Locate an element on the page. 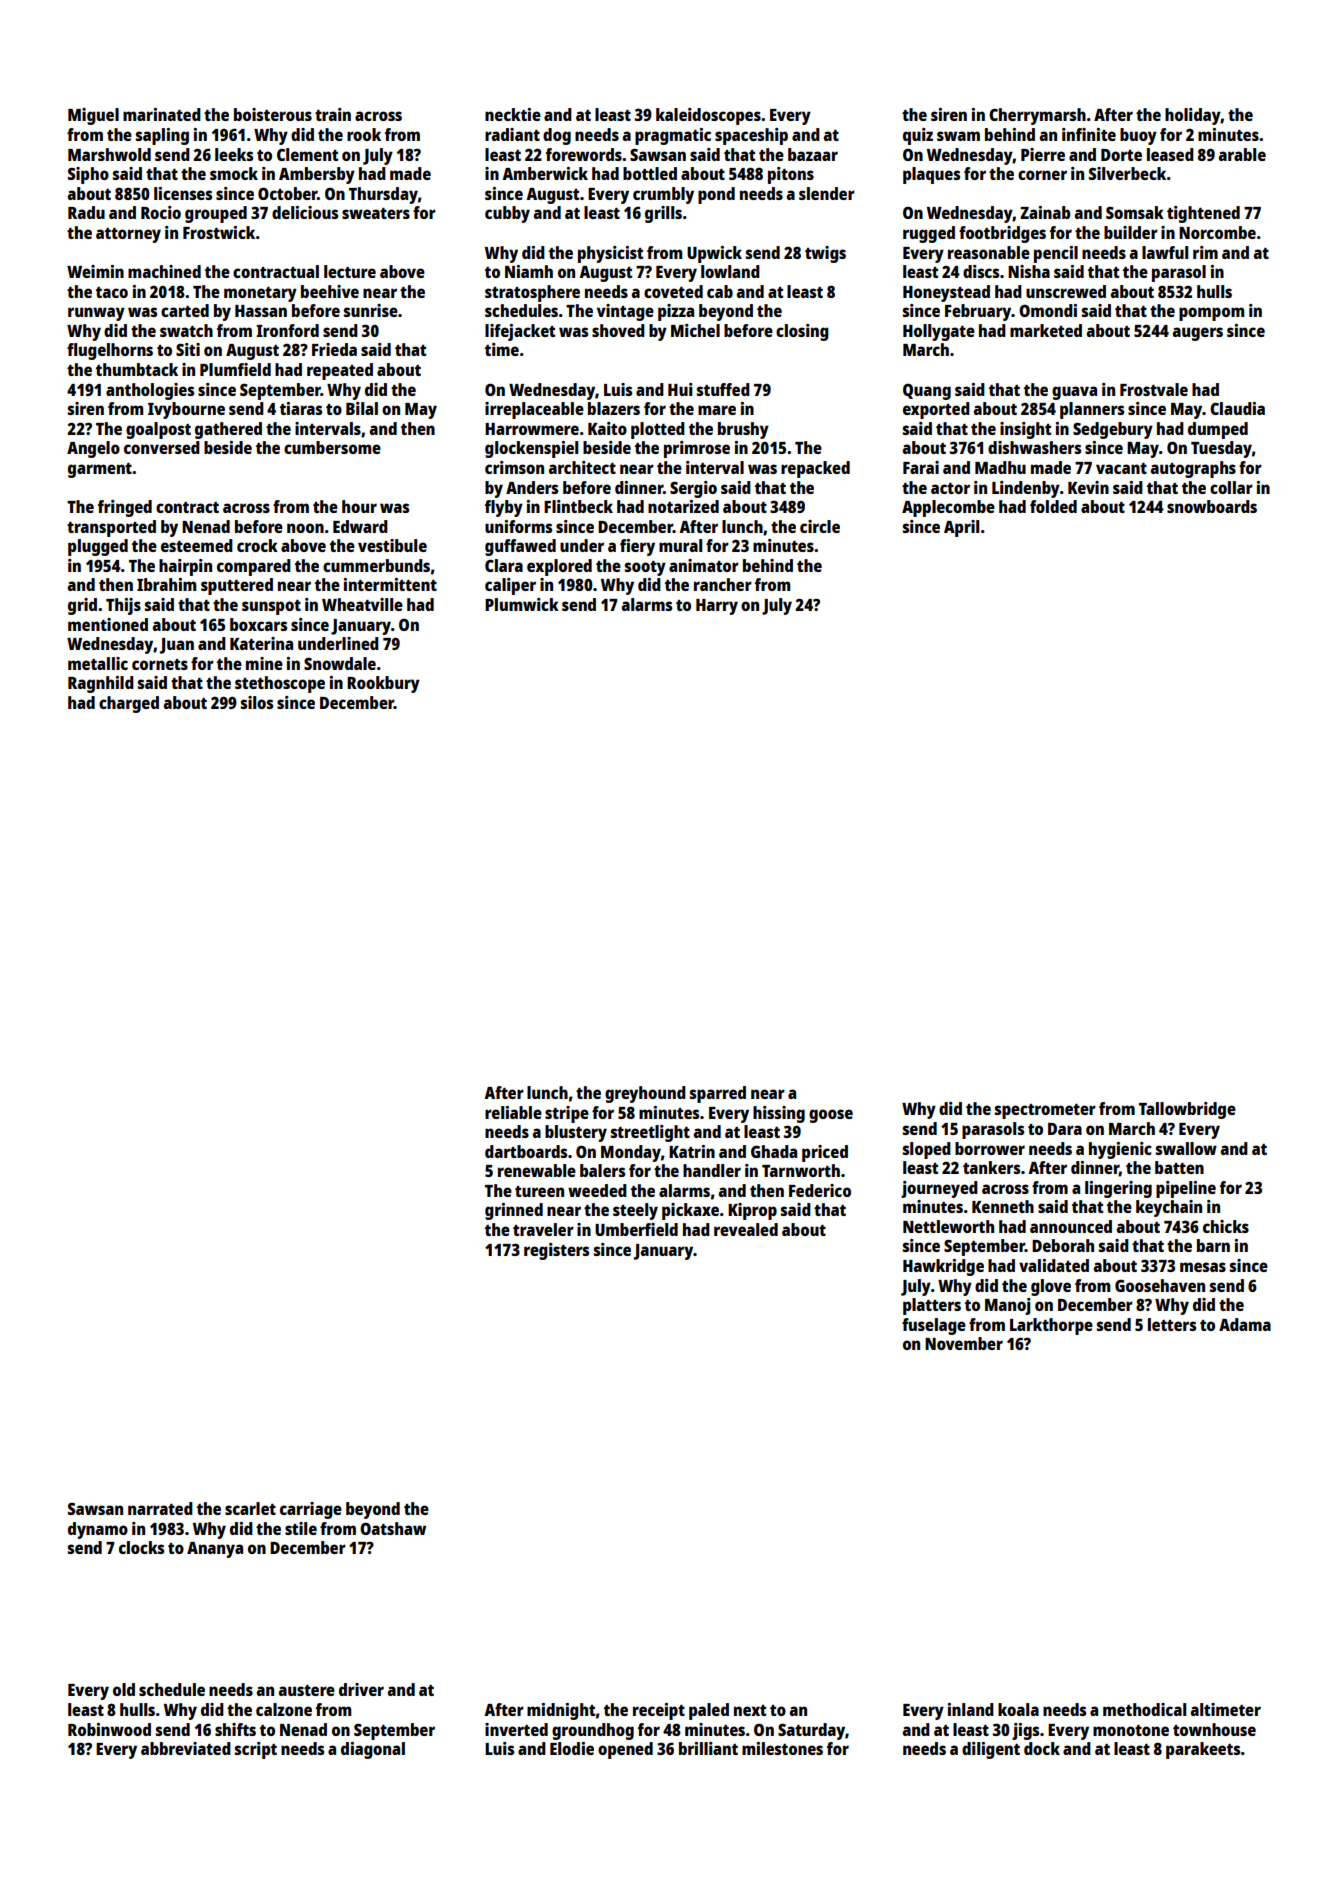 The height and width of the page is (1895, 1340). registers is located at coordinates (556, 1251).
